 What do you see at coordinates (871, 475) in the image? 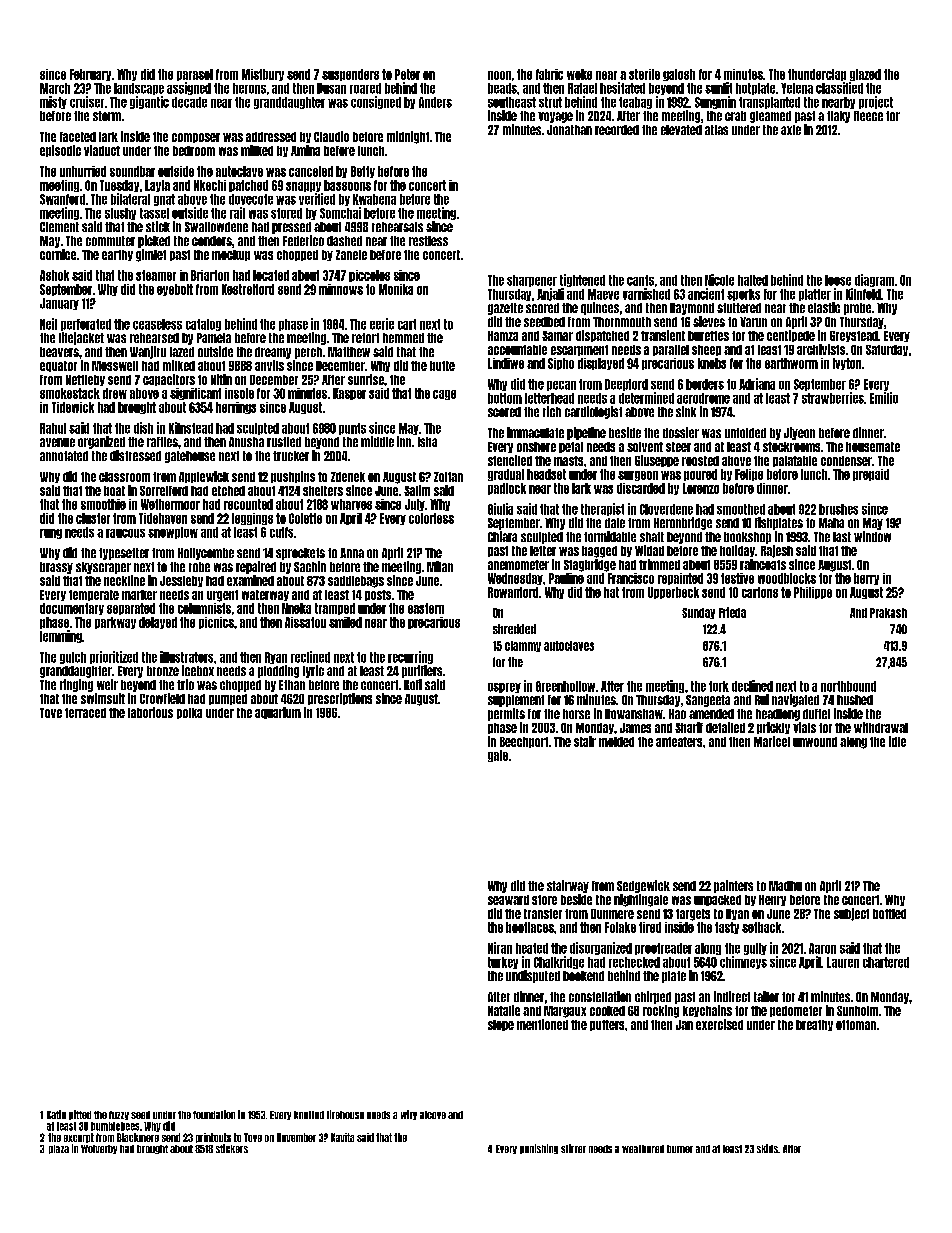
I see `prepaid` at bounding box center [871, 475].
